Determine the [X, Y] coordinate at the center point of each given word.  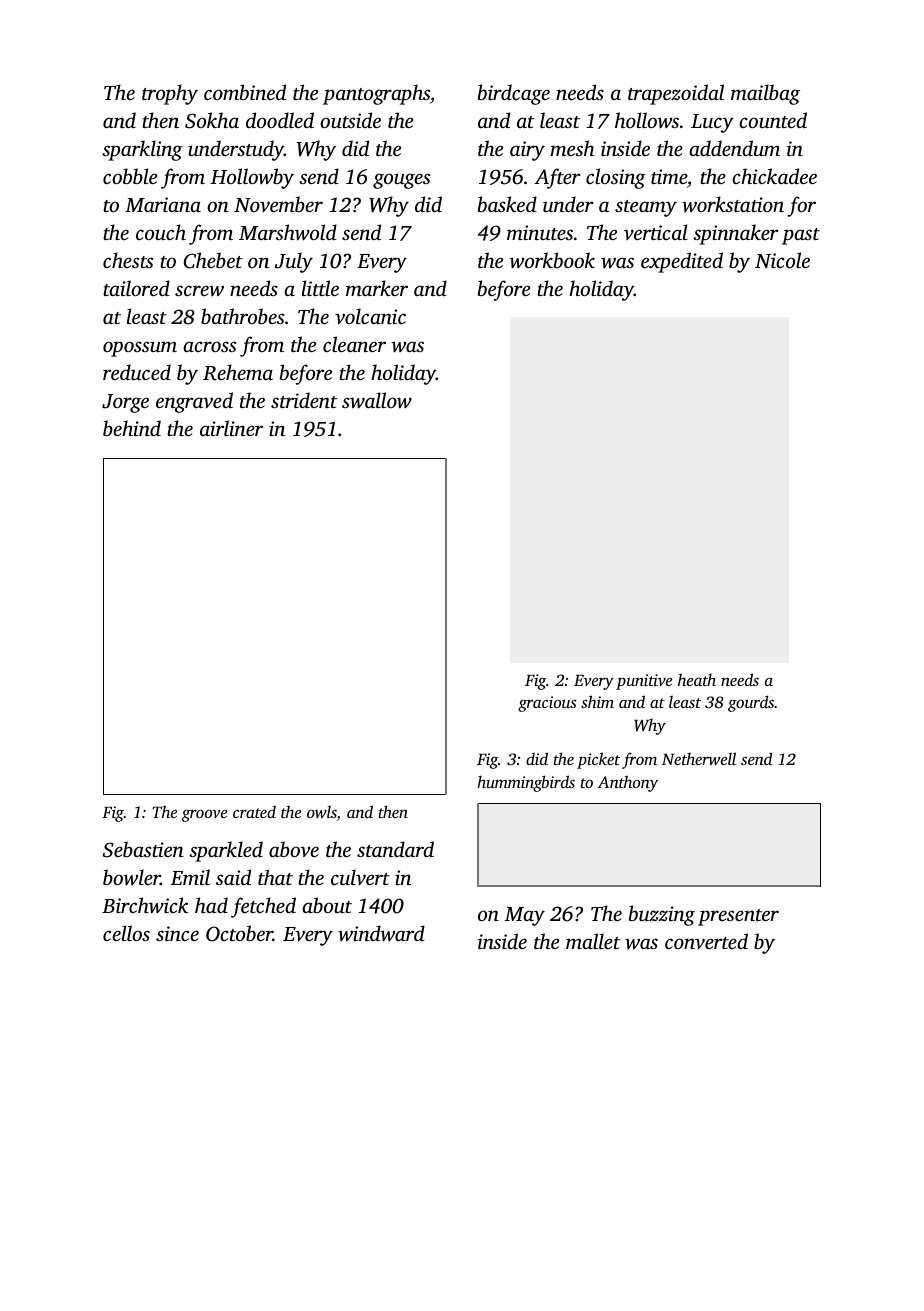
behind [132, 428]
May [524, 916]
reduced [137, 372]
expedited [682, 262]
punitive [644, 682]
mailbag [765, 94]
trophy [170, 94]
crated [254, 811]
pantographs [376, 94]
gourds [751, 703]
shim [597, 701]
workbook [552, 260]
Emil [190, 877]
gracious [547, 704]
